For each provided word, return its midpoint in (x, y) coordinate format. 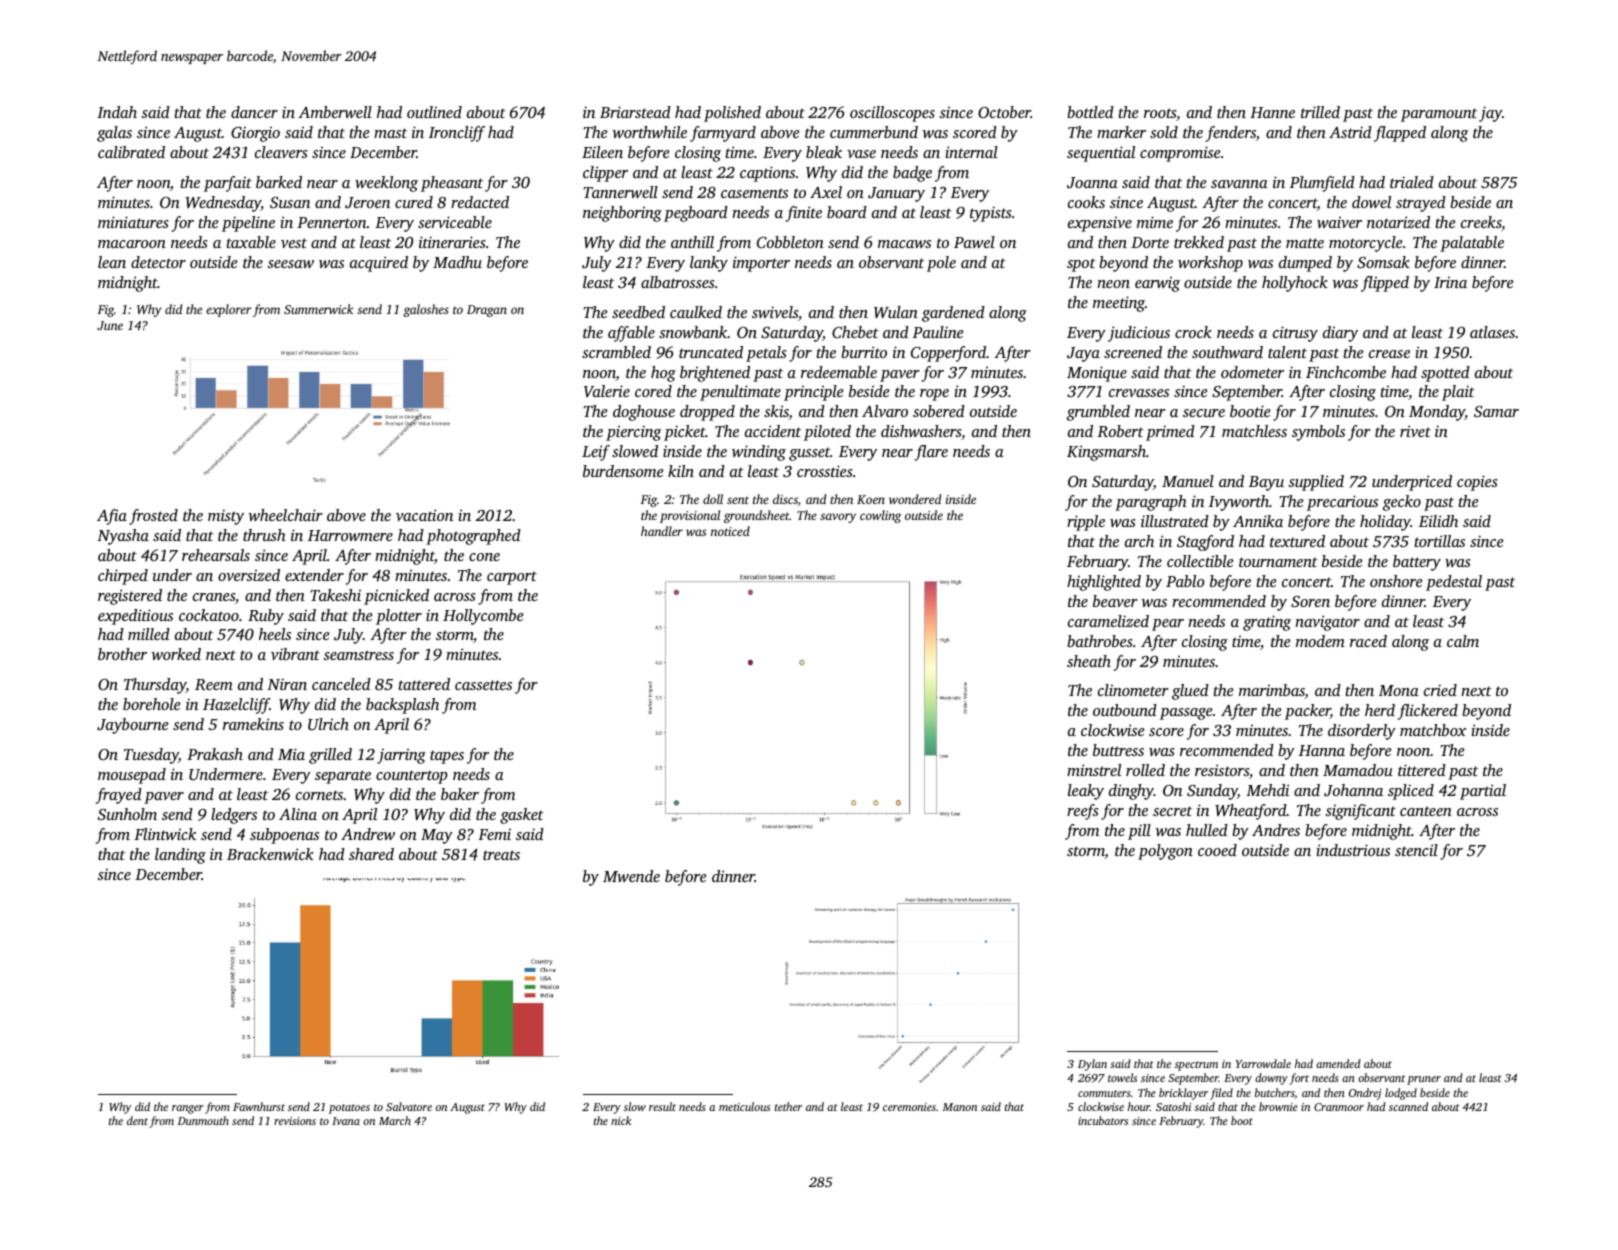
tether (788, 1106)
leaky (1086, 792)
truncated (711, 352)
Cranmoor (1339, 1107)
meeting (1119, 304)
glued (1190, 692)
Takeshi (336, 595)
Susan (290, 202)
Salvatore (409, 1106)
